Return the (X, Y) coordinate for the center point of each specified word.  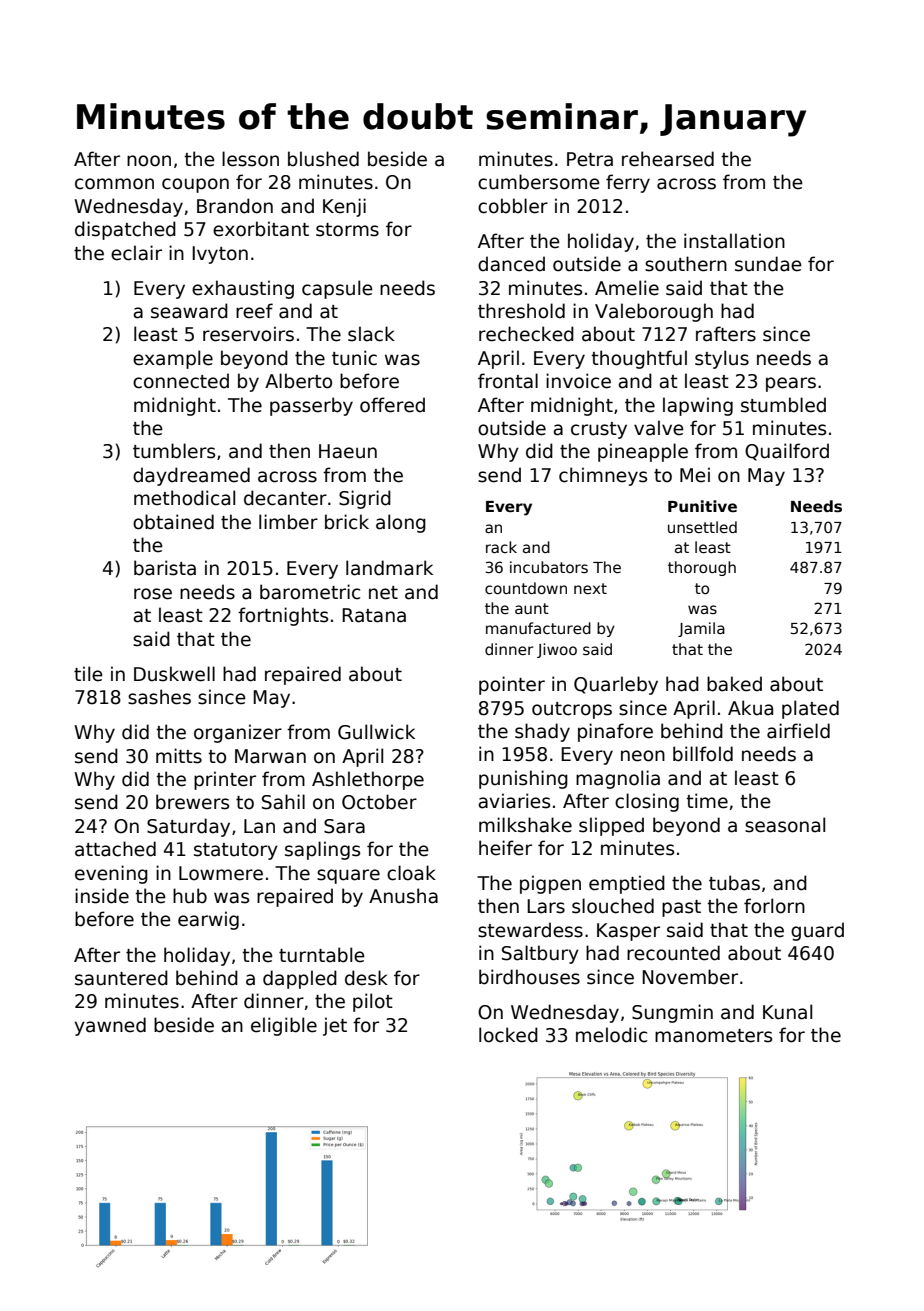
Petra (590, 159)
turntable (322, 955)
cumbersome (539, 182)
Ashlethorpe (368, 780)
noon (149, 161)
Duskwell (174, 674)
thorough (702, 568)
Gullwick (376, 732)
